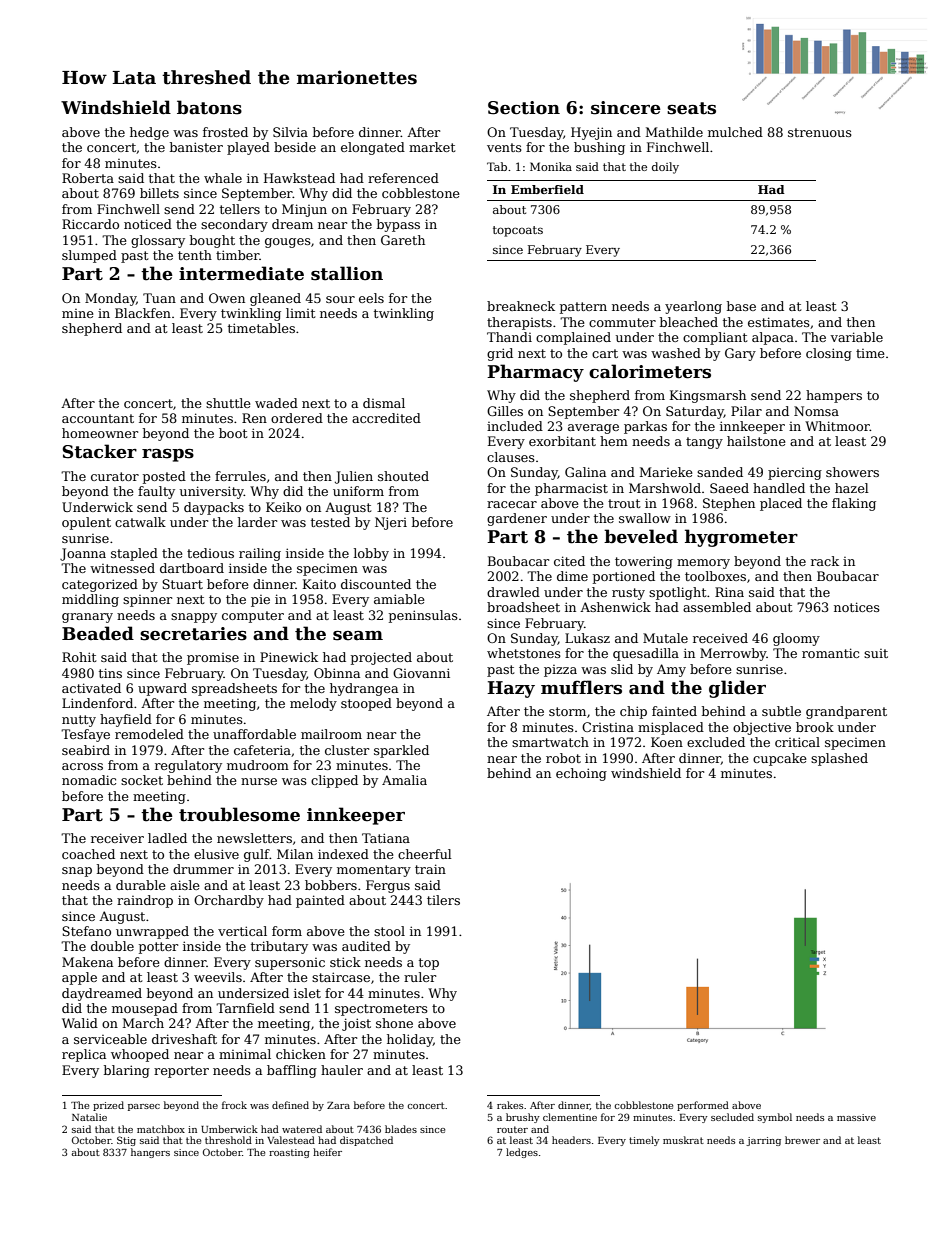  What do you see at coordinates (837, 426) in the screenshot?
I see `Whitmoor` at bounding box center [837, 426].
